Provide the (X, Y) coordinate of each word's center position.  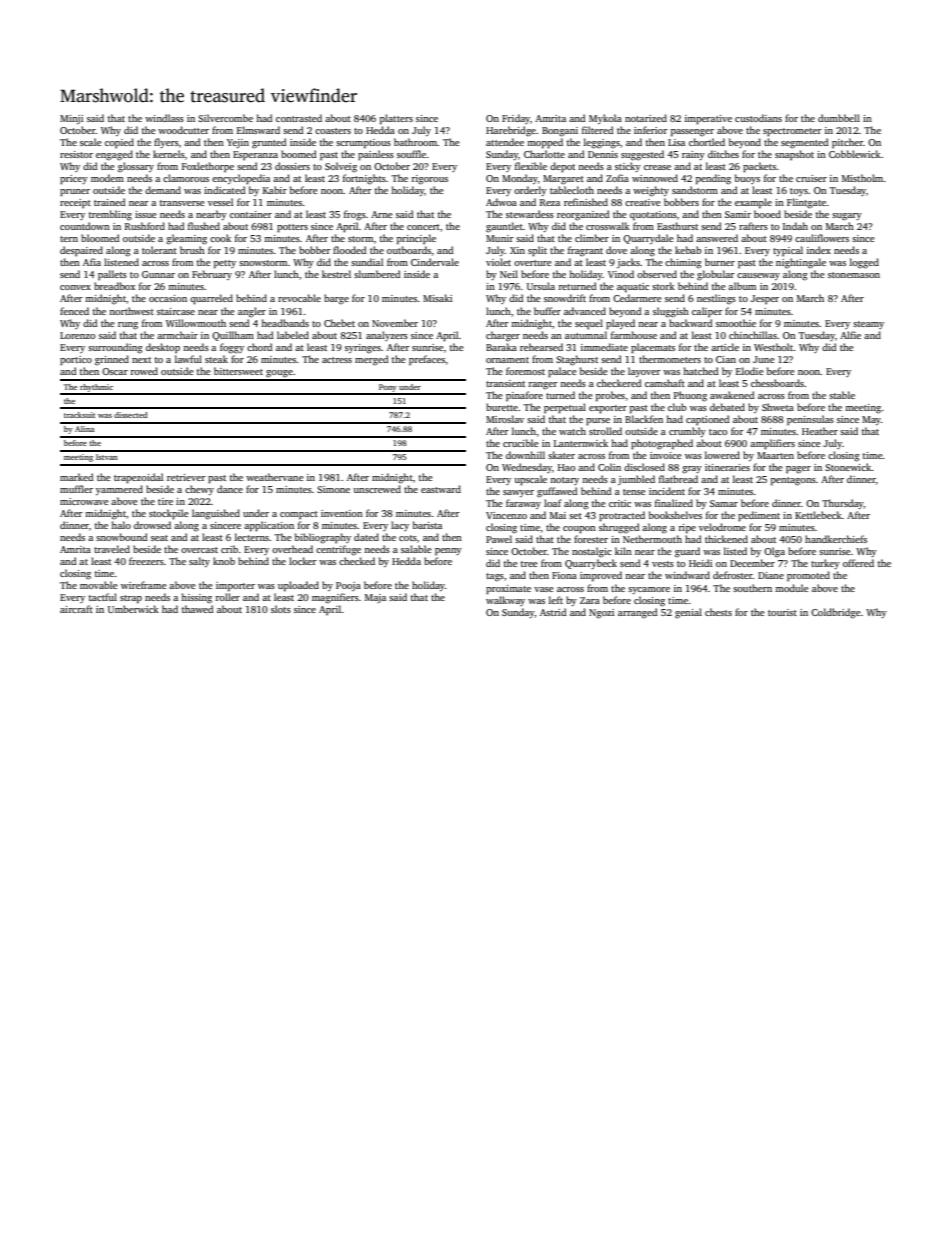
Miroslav (505, 419)
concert (423, 227)
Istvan (107, 457)
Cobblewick (855, 154)
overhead (292, 549)
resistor (76, 154)
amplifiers (772, 444)
